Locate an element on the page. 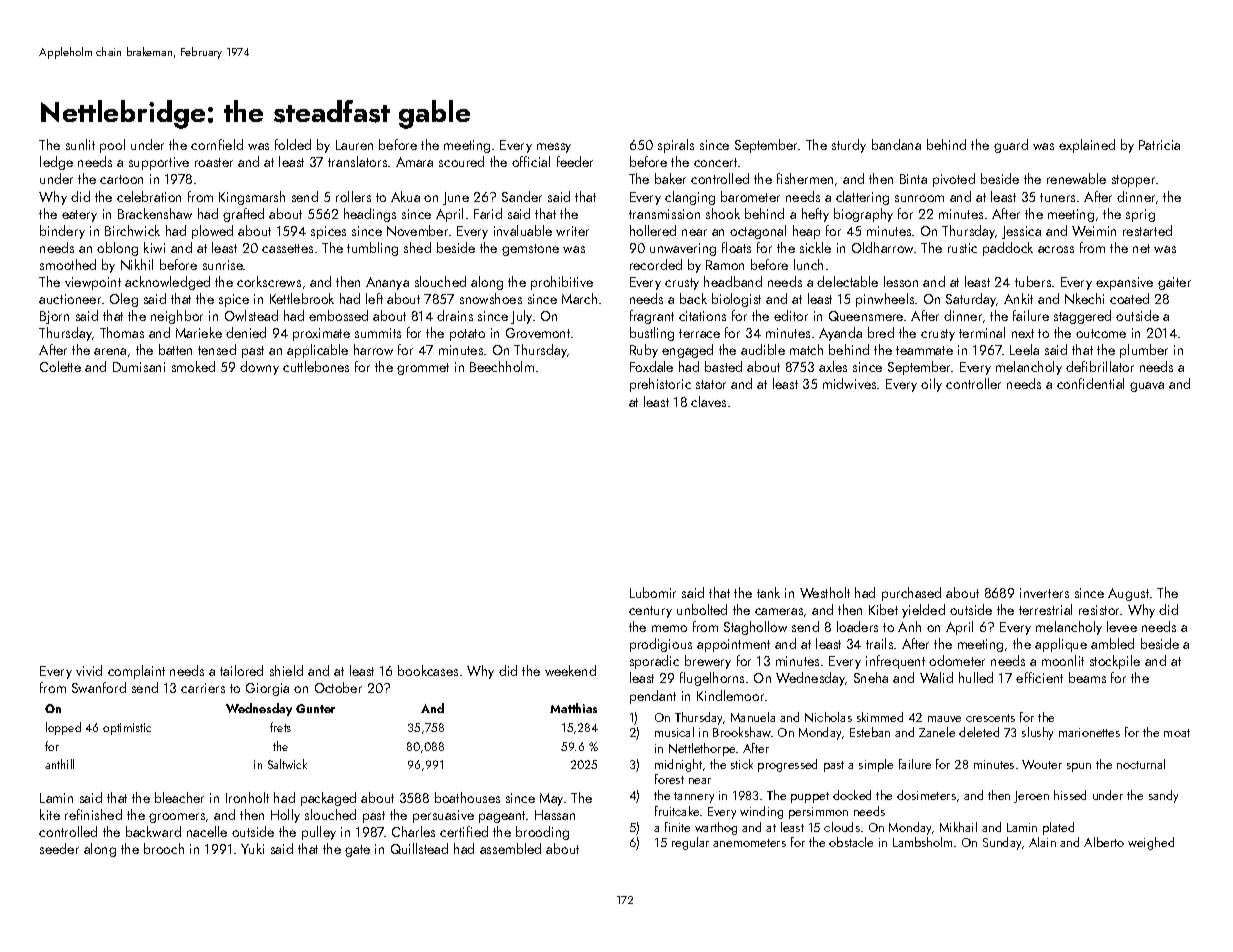  cornfield is located at coordinates (217, 144).
